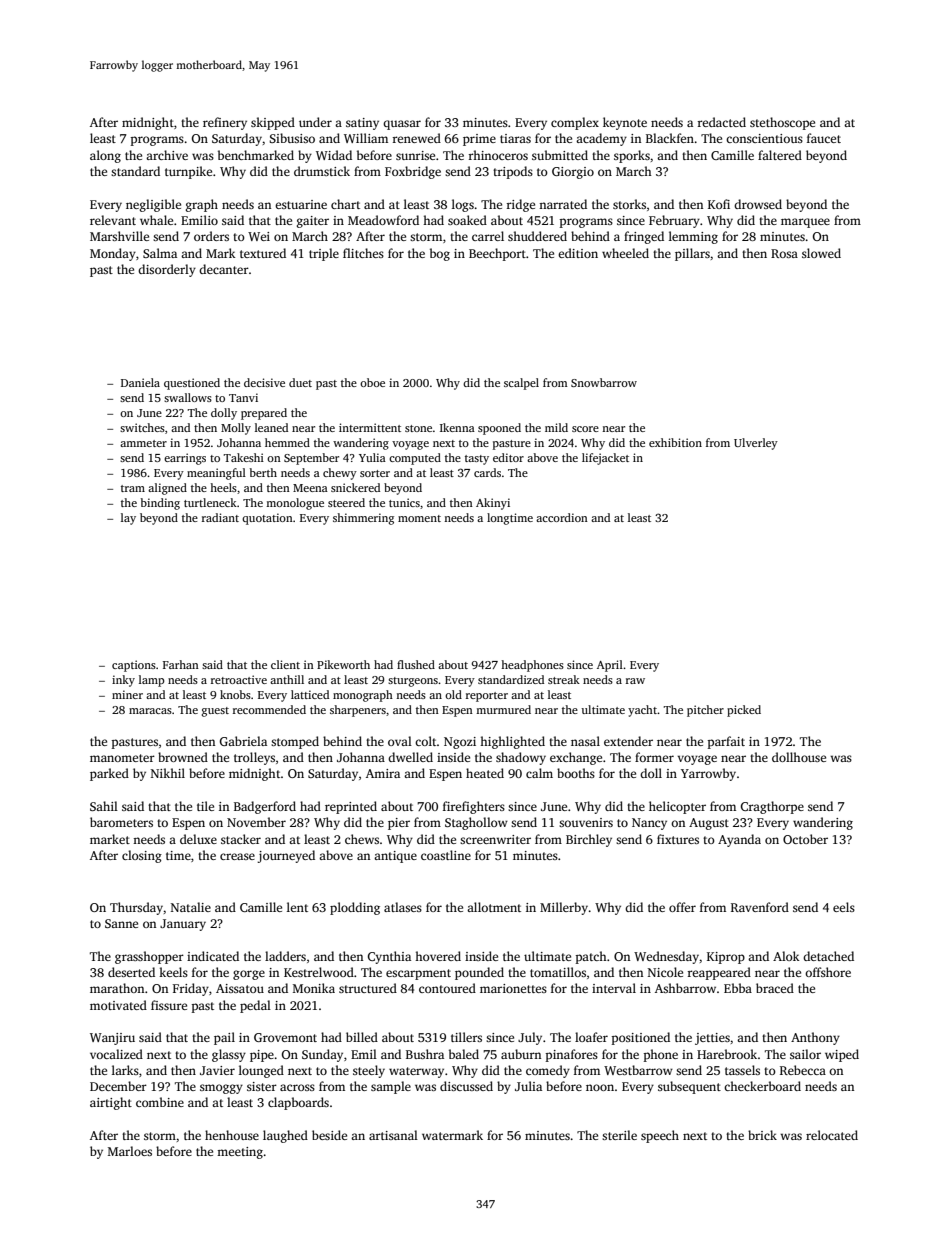  I want to click on meeting, so click(240, 1153).
